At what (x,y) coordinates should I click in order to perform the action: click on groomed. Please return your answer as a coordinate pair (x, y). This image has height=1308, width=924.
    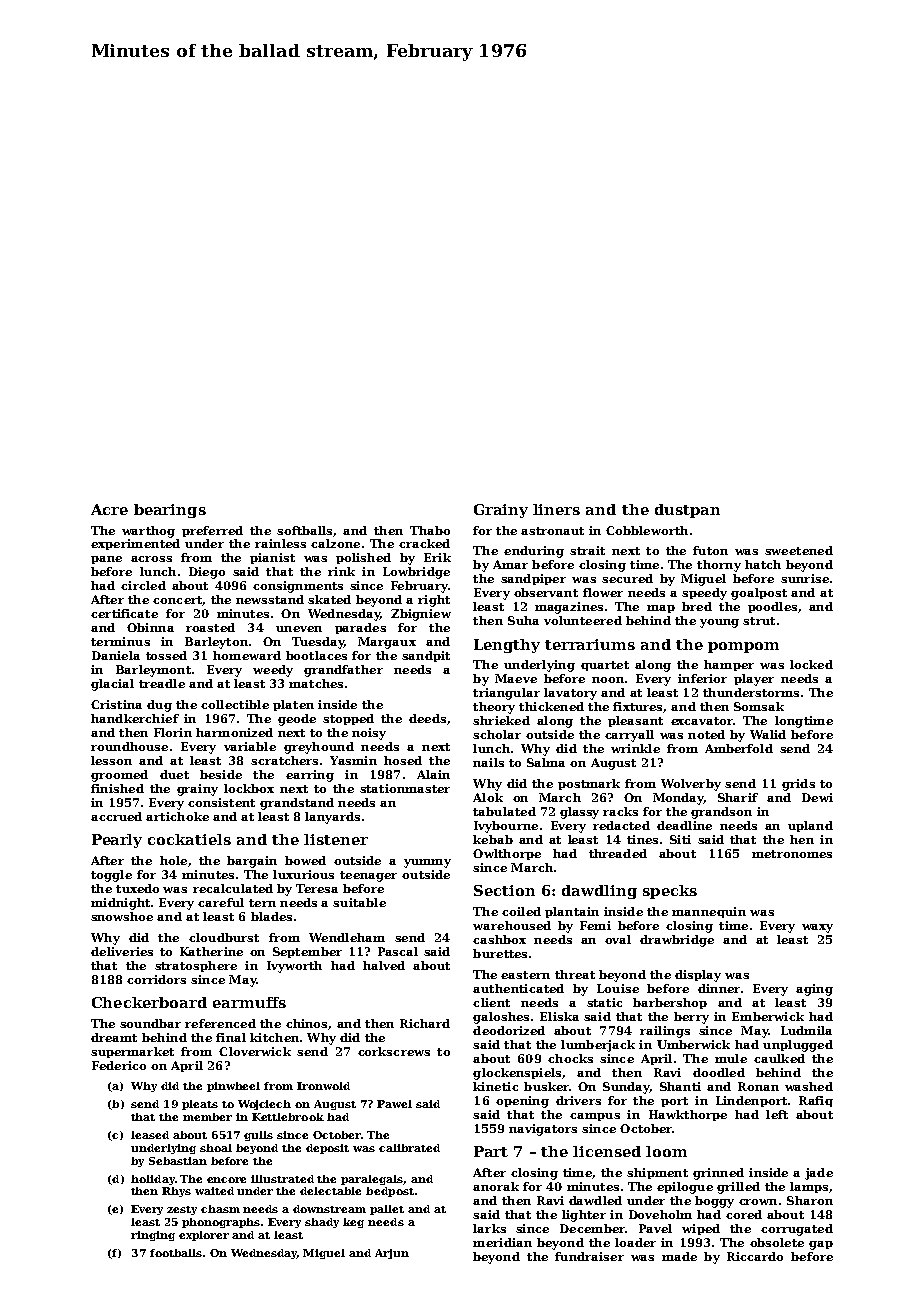
    Looking at the image, I should click on (119, 776).
